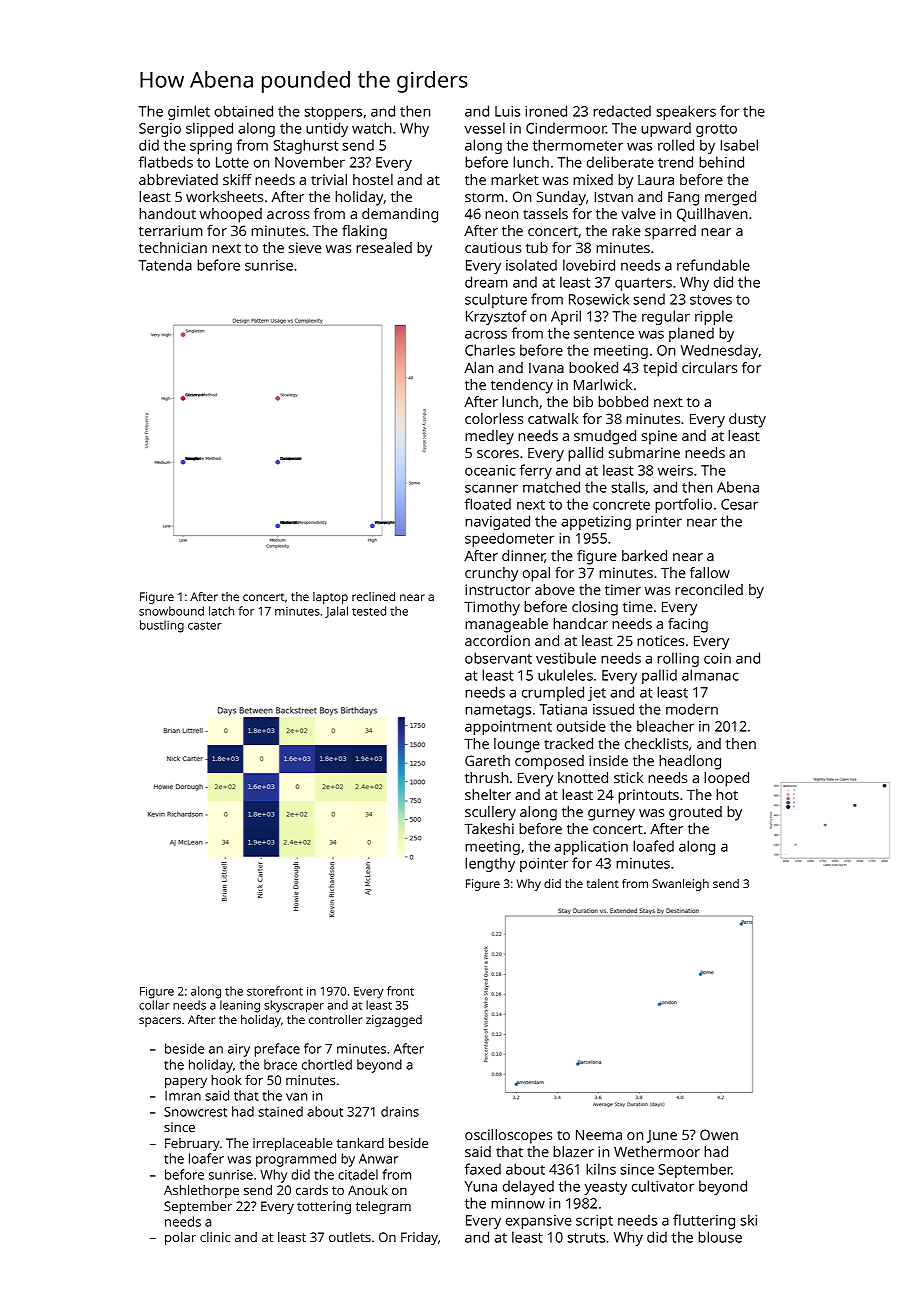 This screenshot has height=1316, width=908. Describe the element at coordinates (224, 196) in the screenshot. I see `worksheets` at that location.
